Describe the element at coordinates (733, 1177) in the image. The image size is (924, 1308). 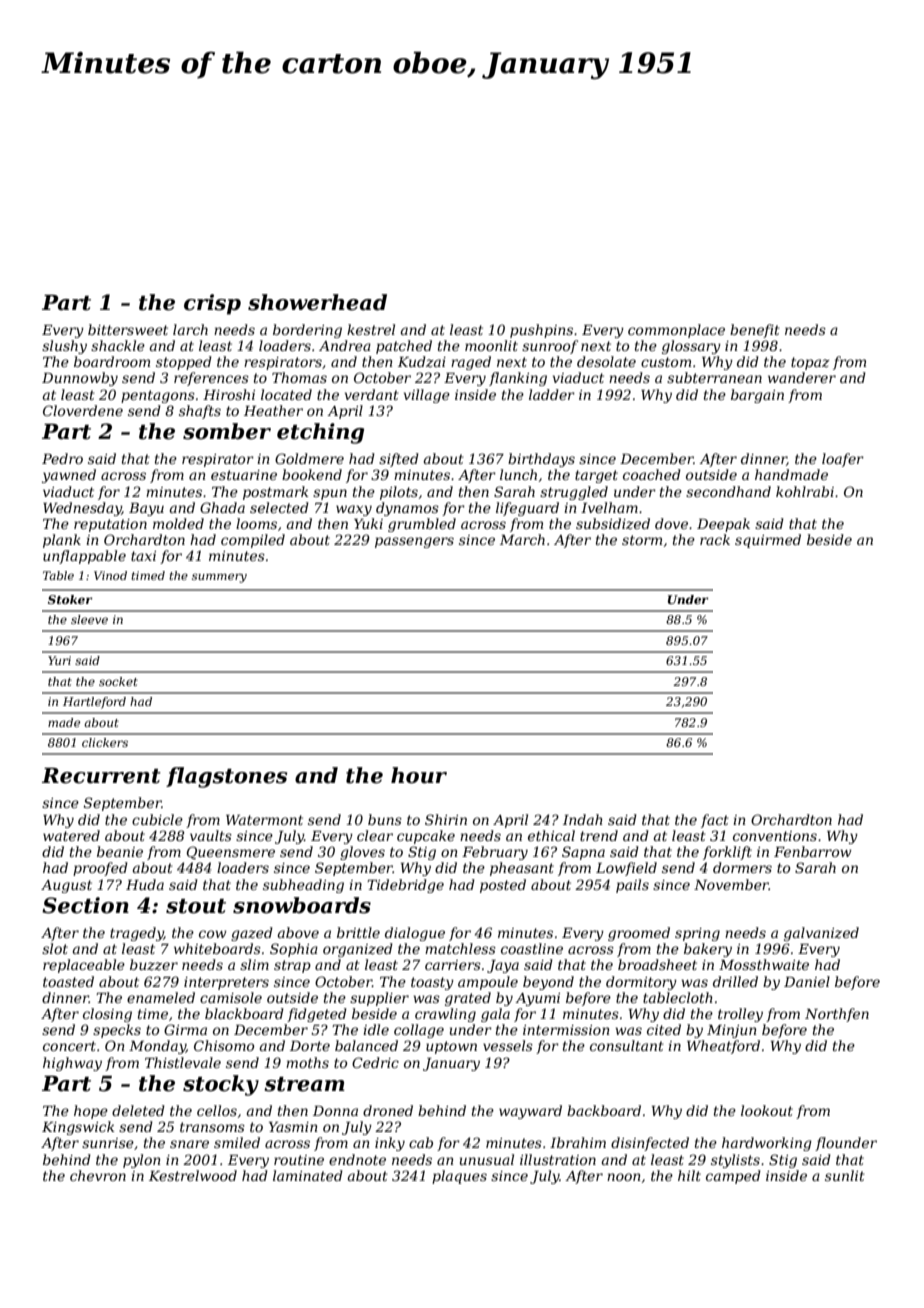
I see `camped` at that location.
